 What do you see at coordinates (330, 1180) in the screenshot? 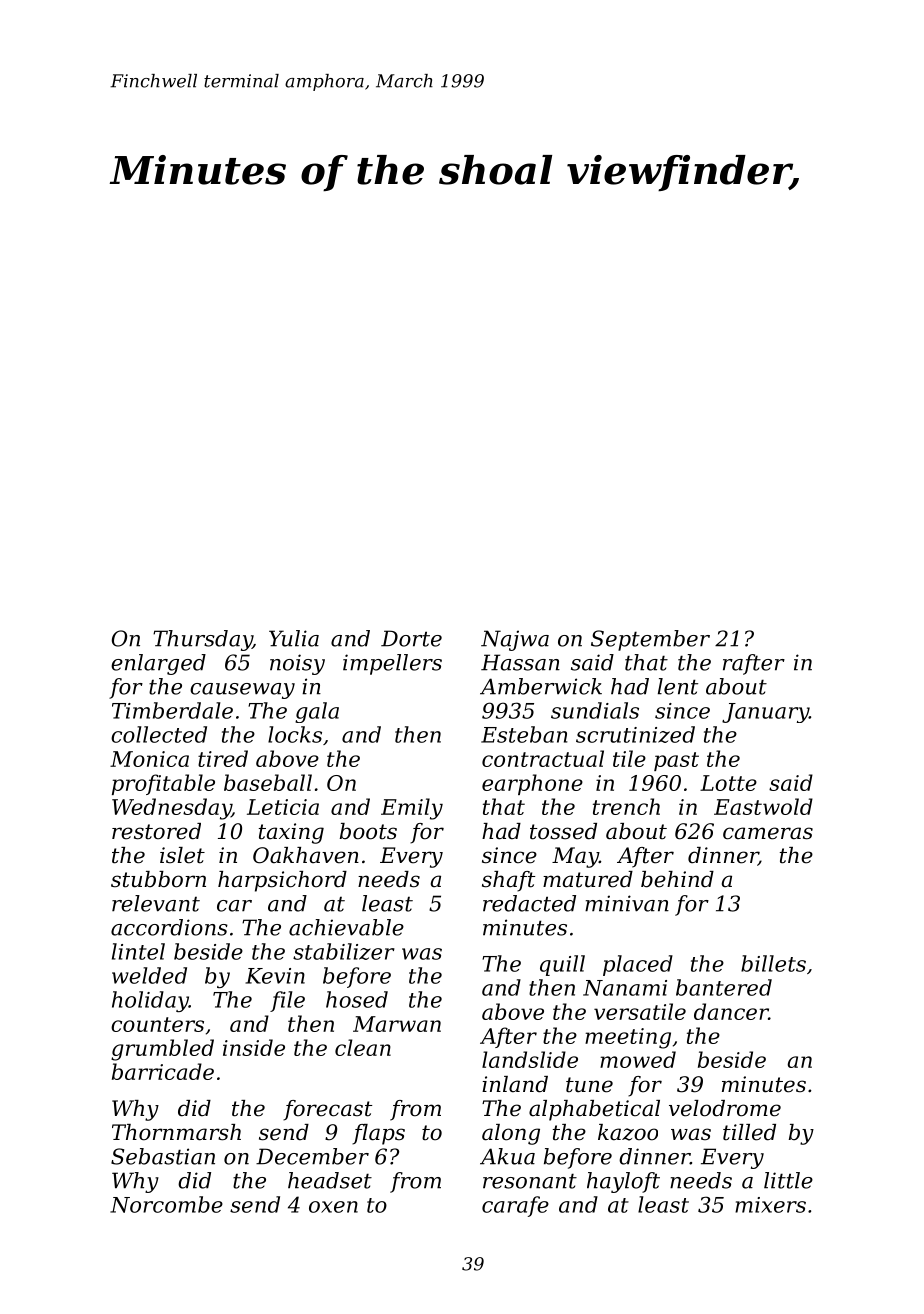
I see `headset` at bounding box center [330, 1180].
